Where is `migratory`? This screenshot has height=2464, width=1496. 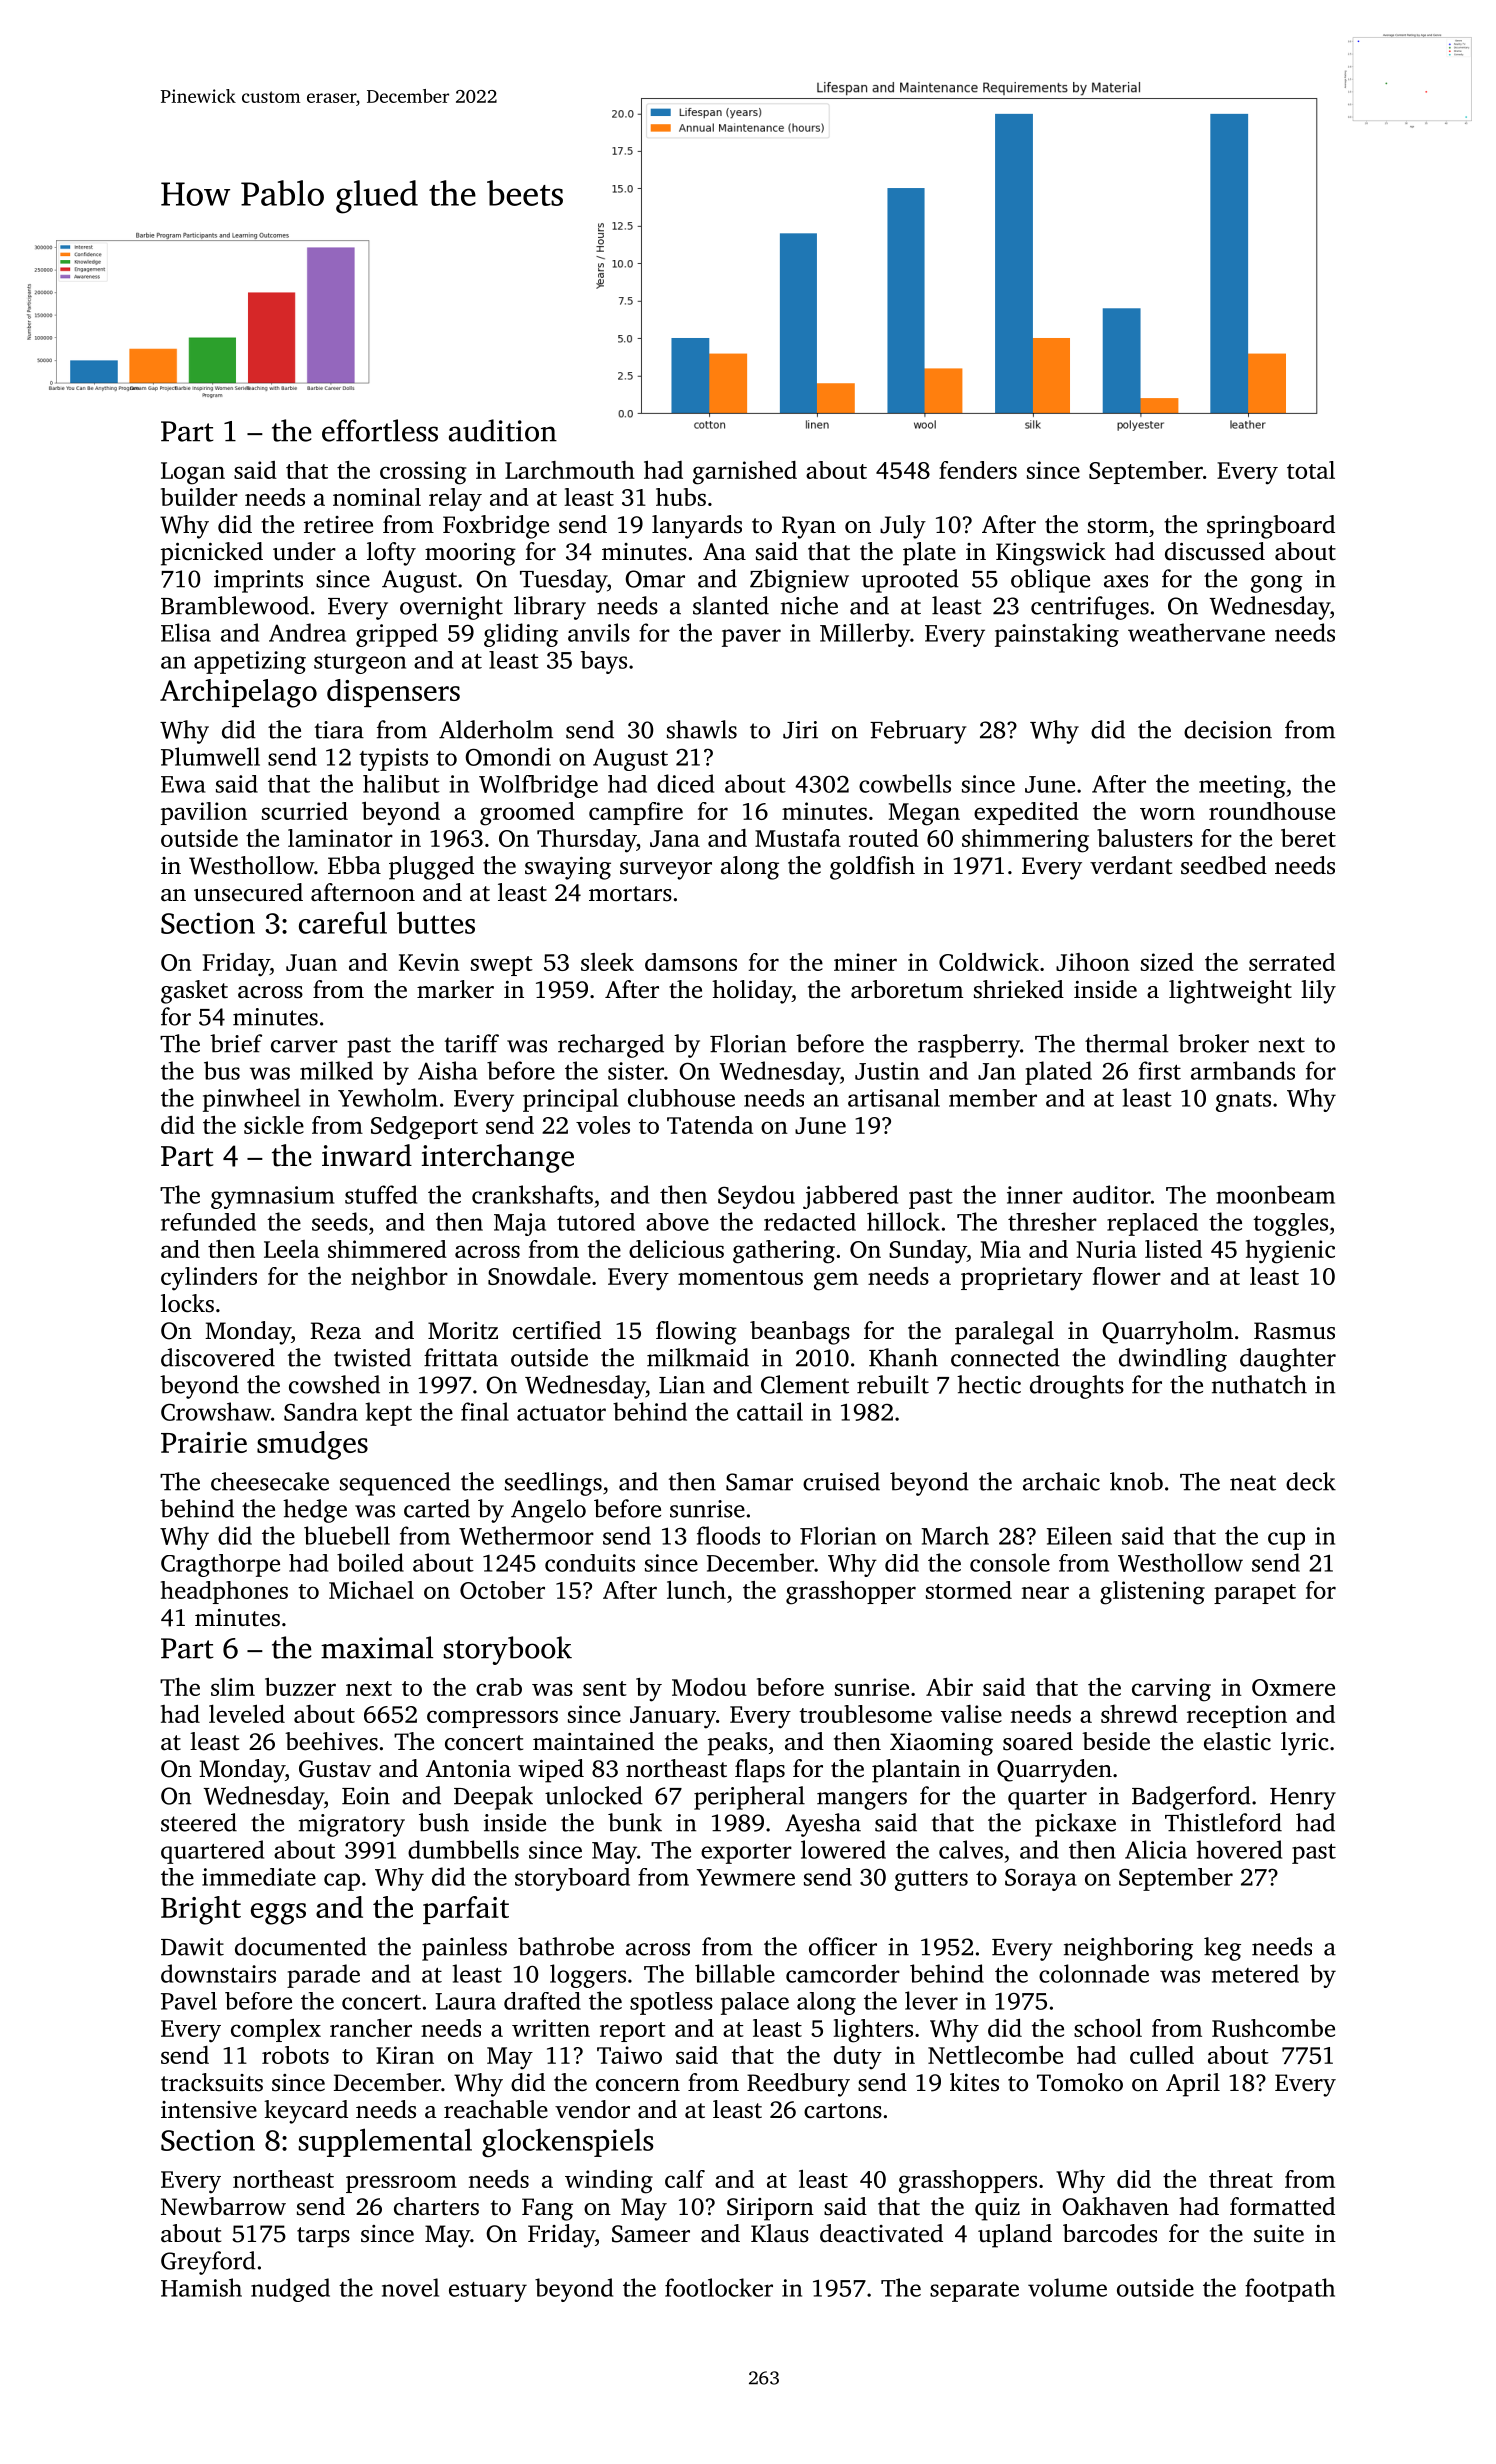
migratory is located at coordinates (352, 1825).
